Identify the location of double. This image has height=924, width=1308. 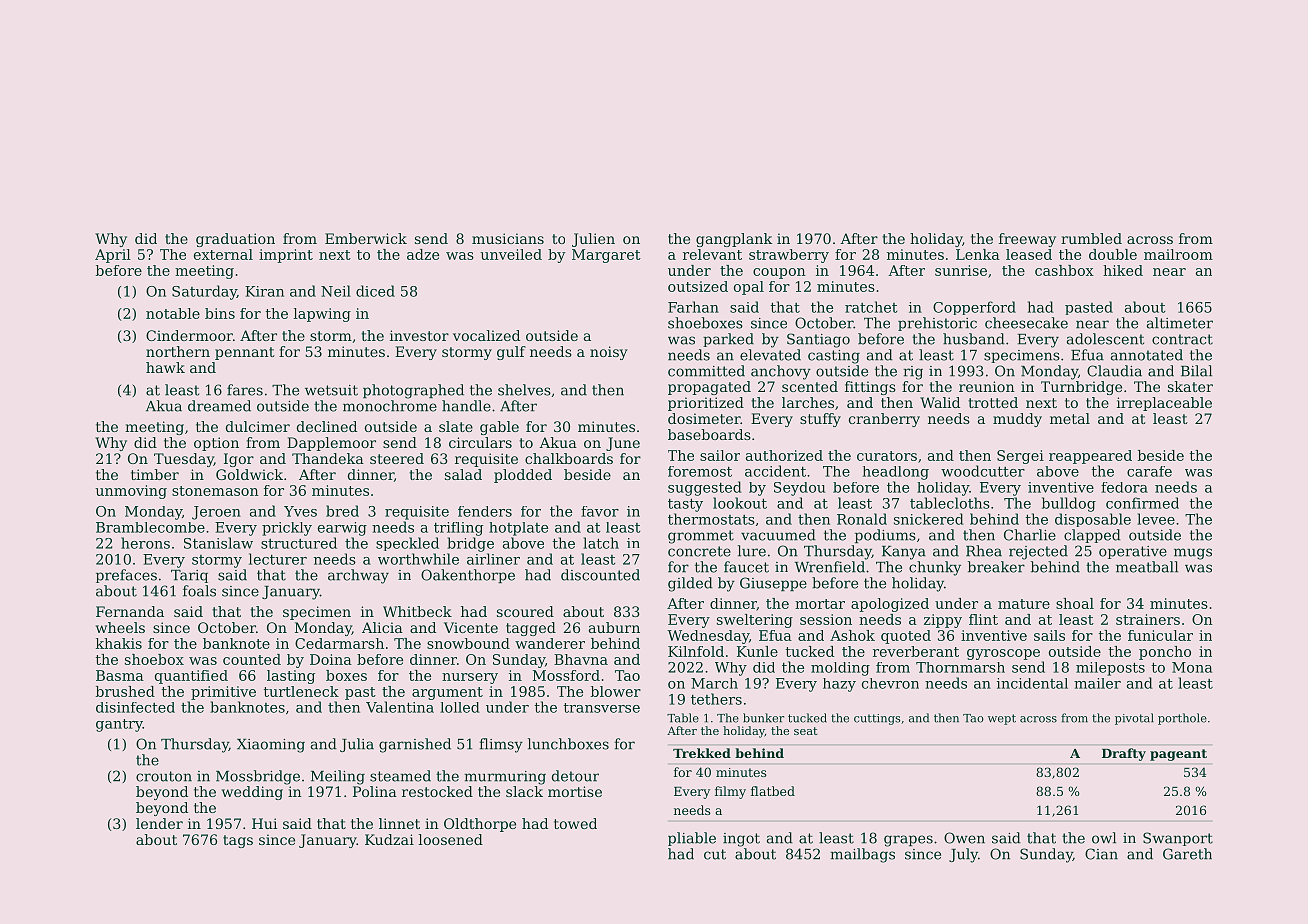
(1113, 254).
